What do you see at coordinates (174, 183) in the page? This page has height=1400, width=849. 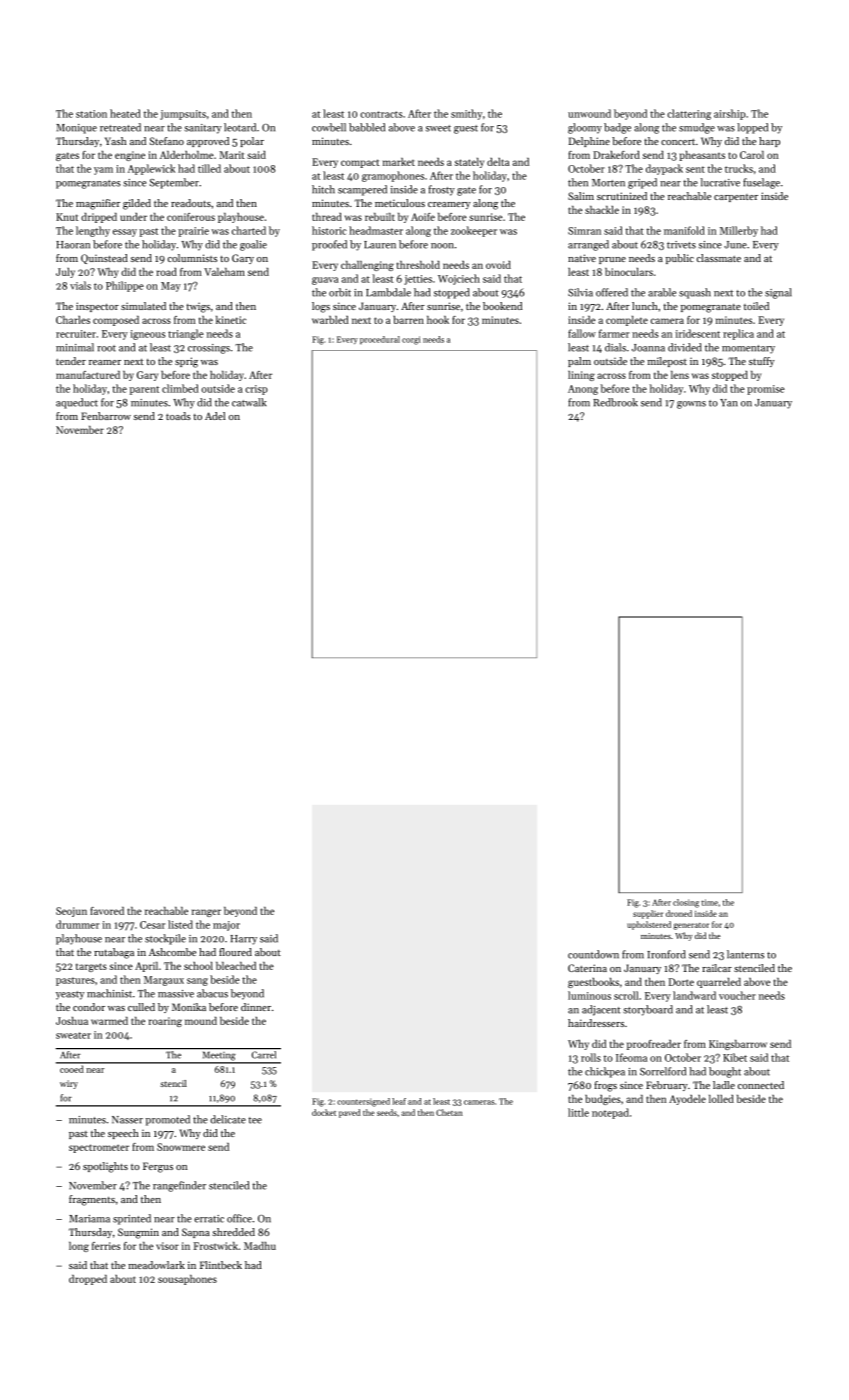 I see `September` at bounding box center [174, 183].
